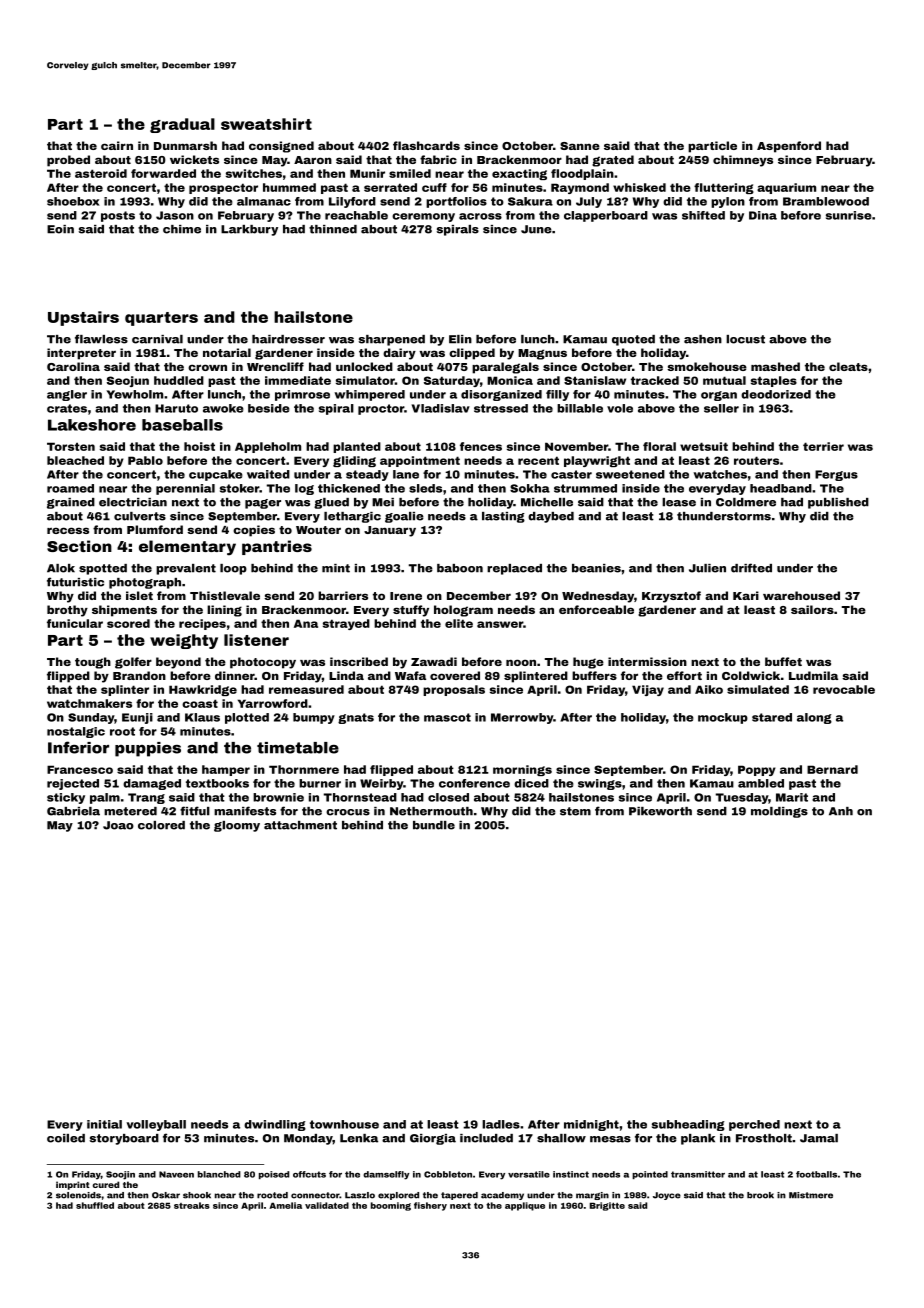 Image resolution: width=924 pixels, height=1308 pixels. I want to click on moldings, so click(779, 812).
